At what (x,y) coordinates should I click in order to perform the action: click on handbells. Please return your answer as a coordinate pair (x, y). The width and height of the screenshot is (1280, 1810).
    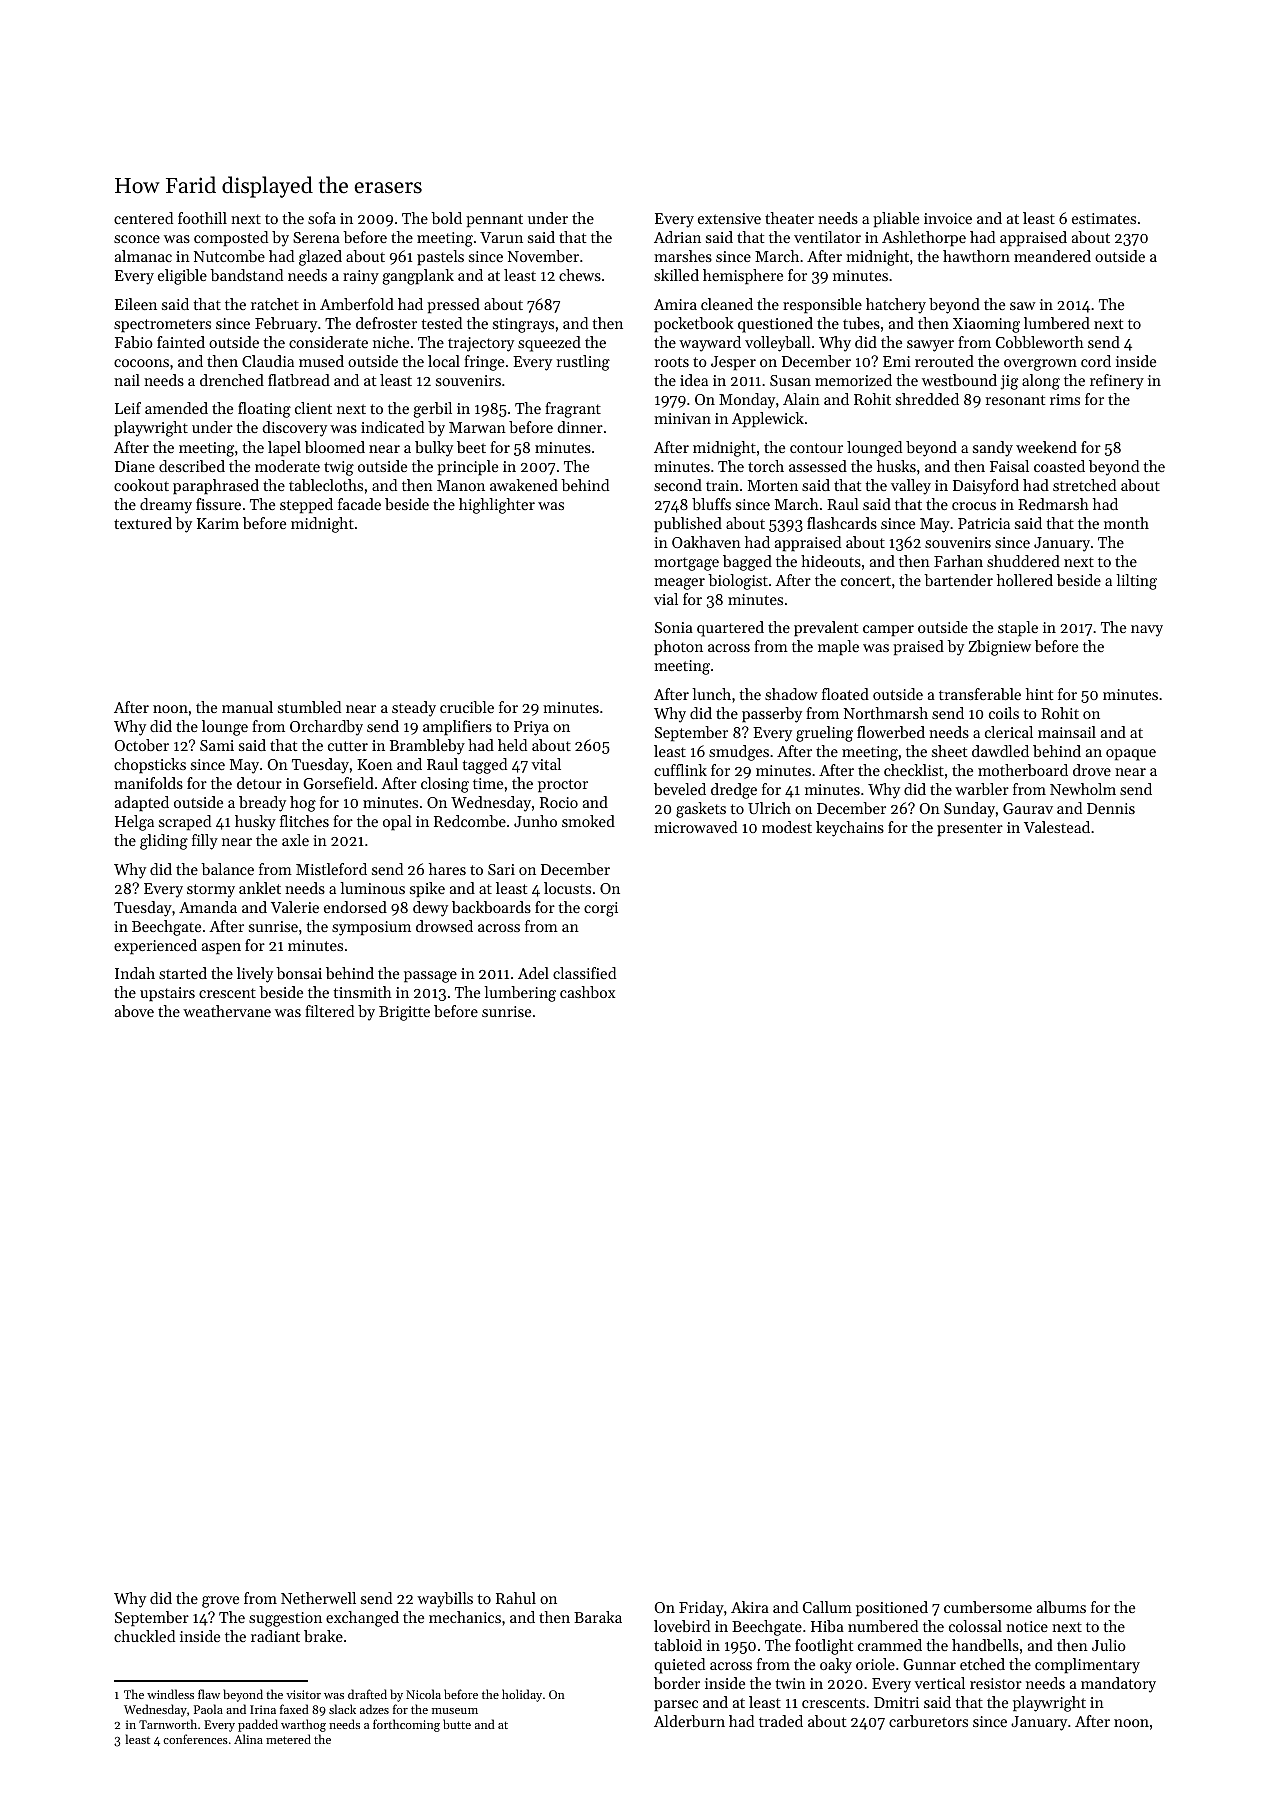
    Looking at the image, I should click on (985, 1645).
